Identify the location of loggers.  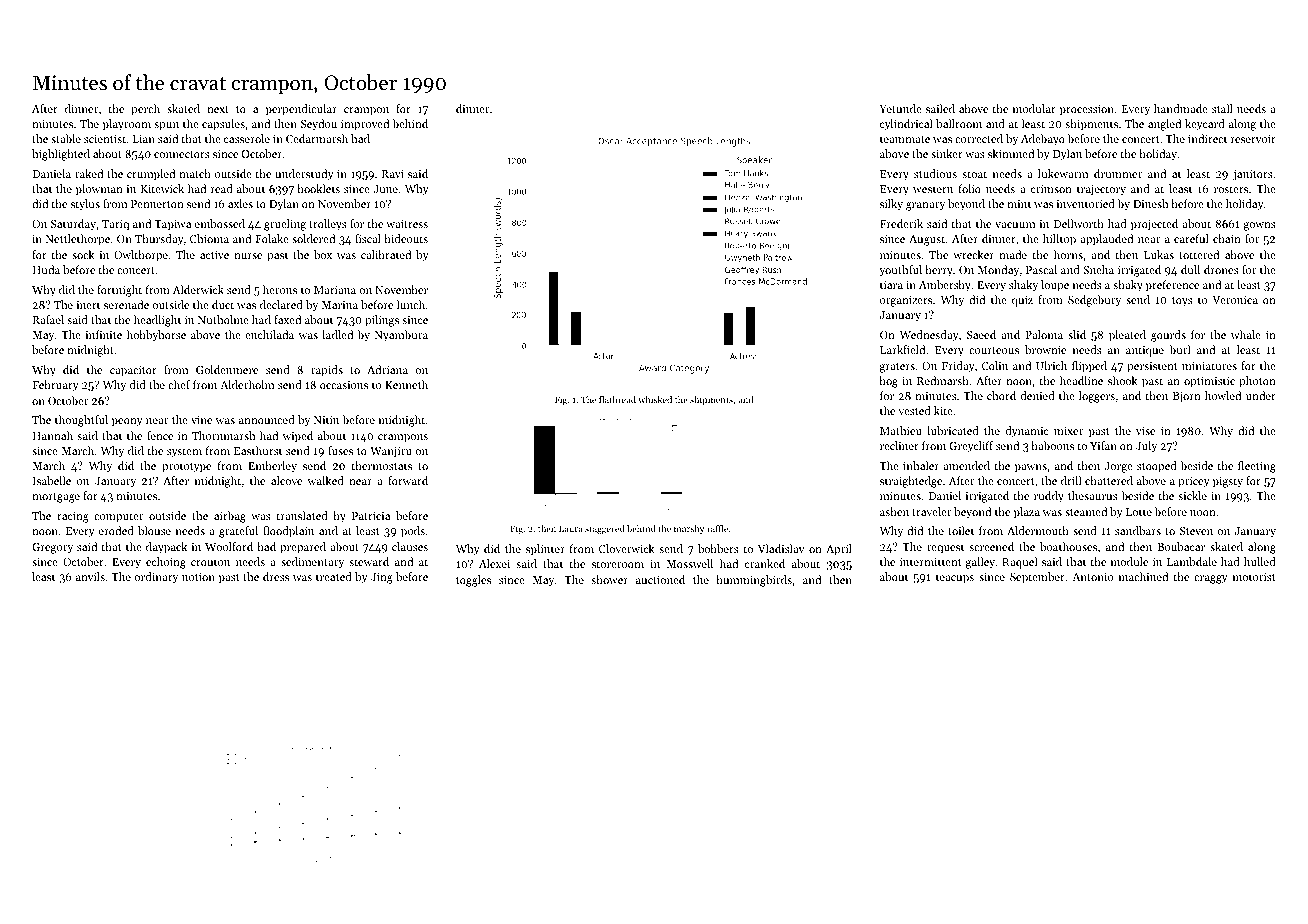
(1097, 397).
